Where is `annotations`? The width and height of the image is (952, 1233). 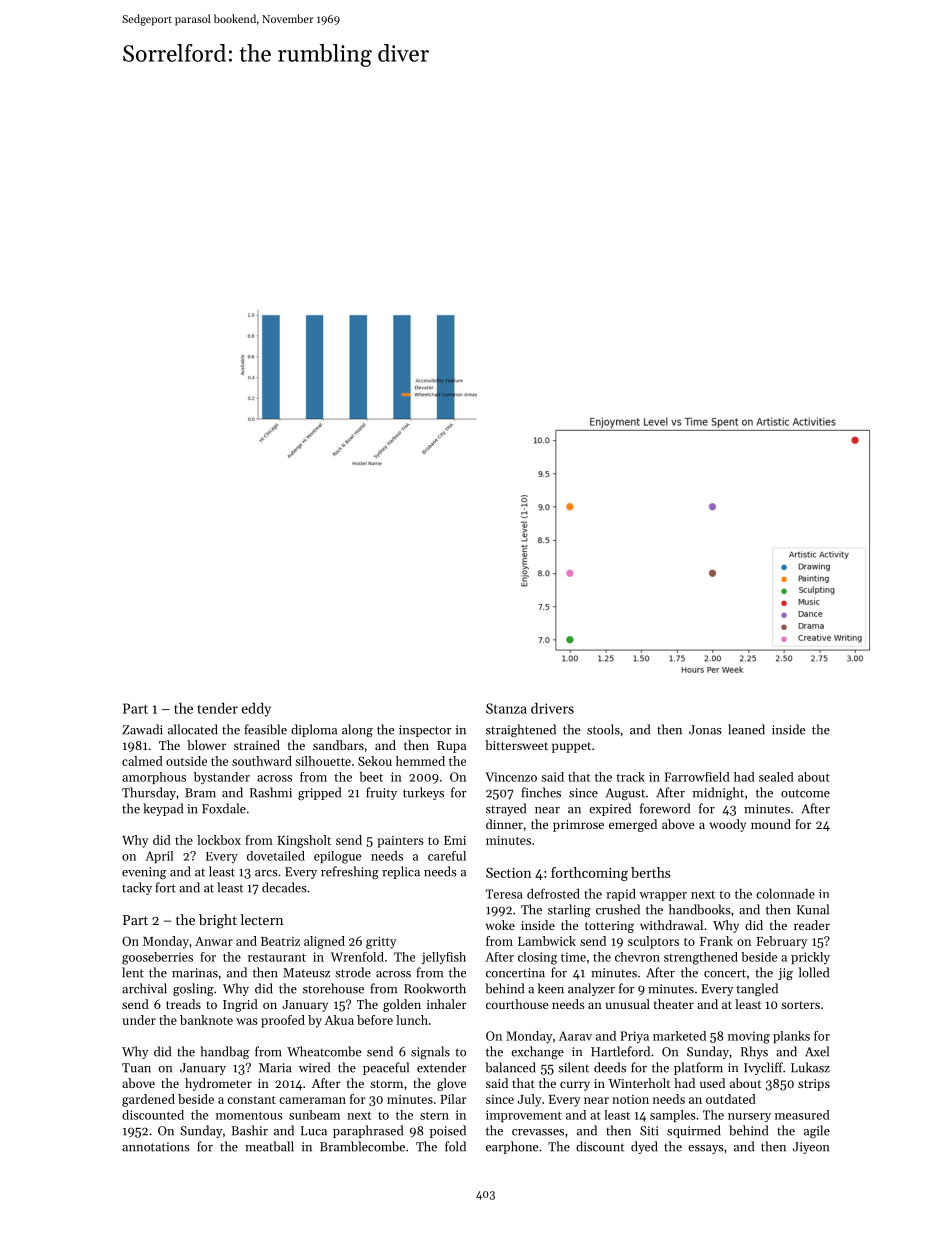
annotations is located at coordinates (156, 1147).
